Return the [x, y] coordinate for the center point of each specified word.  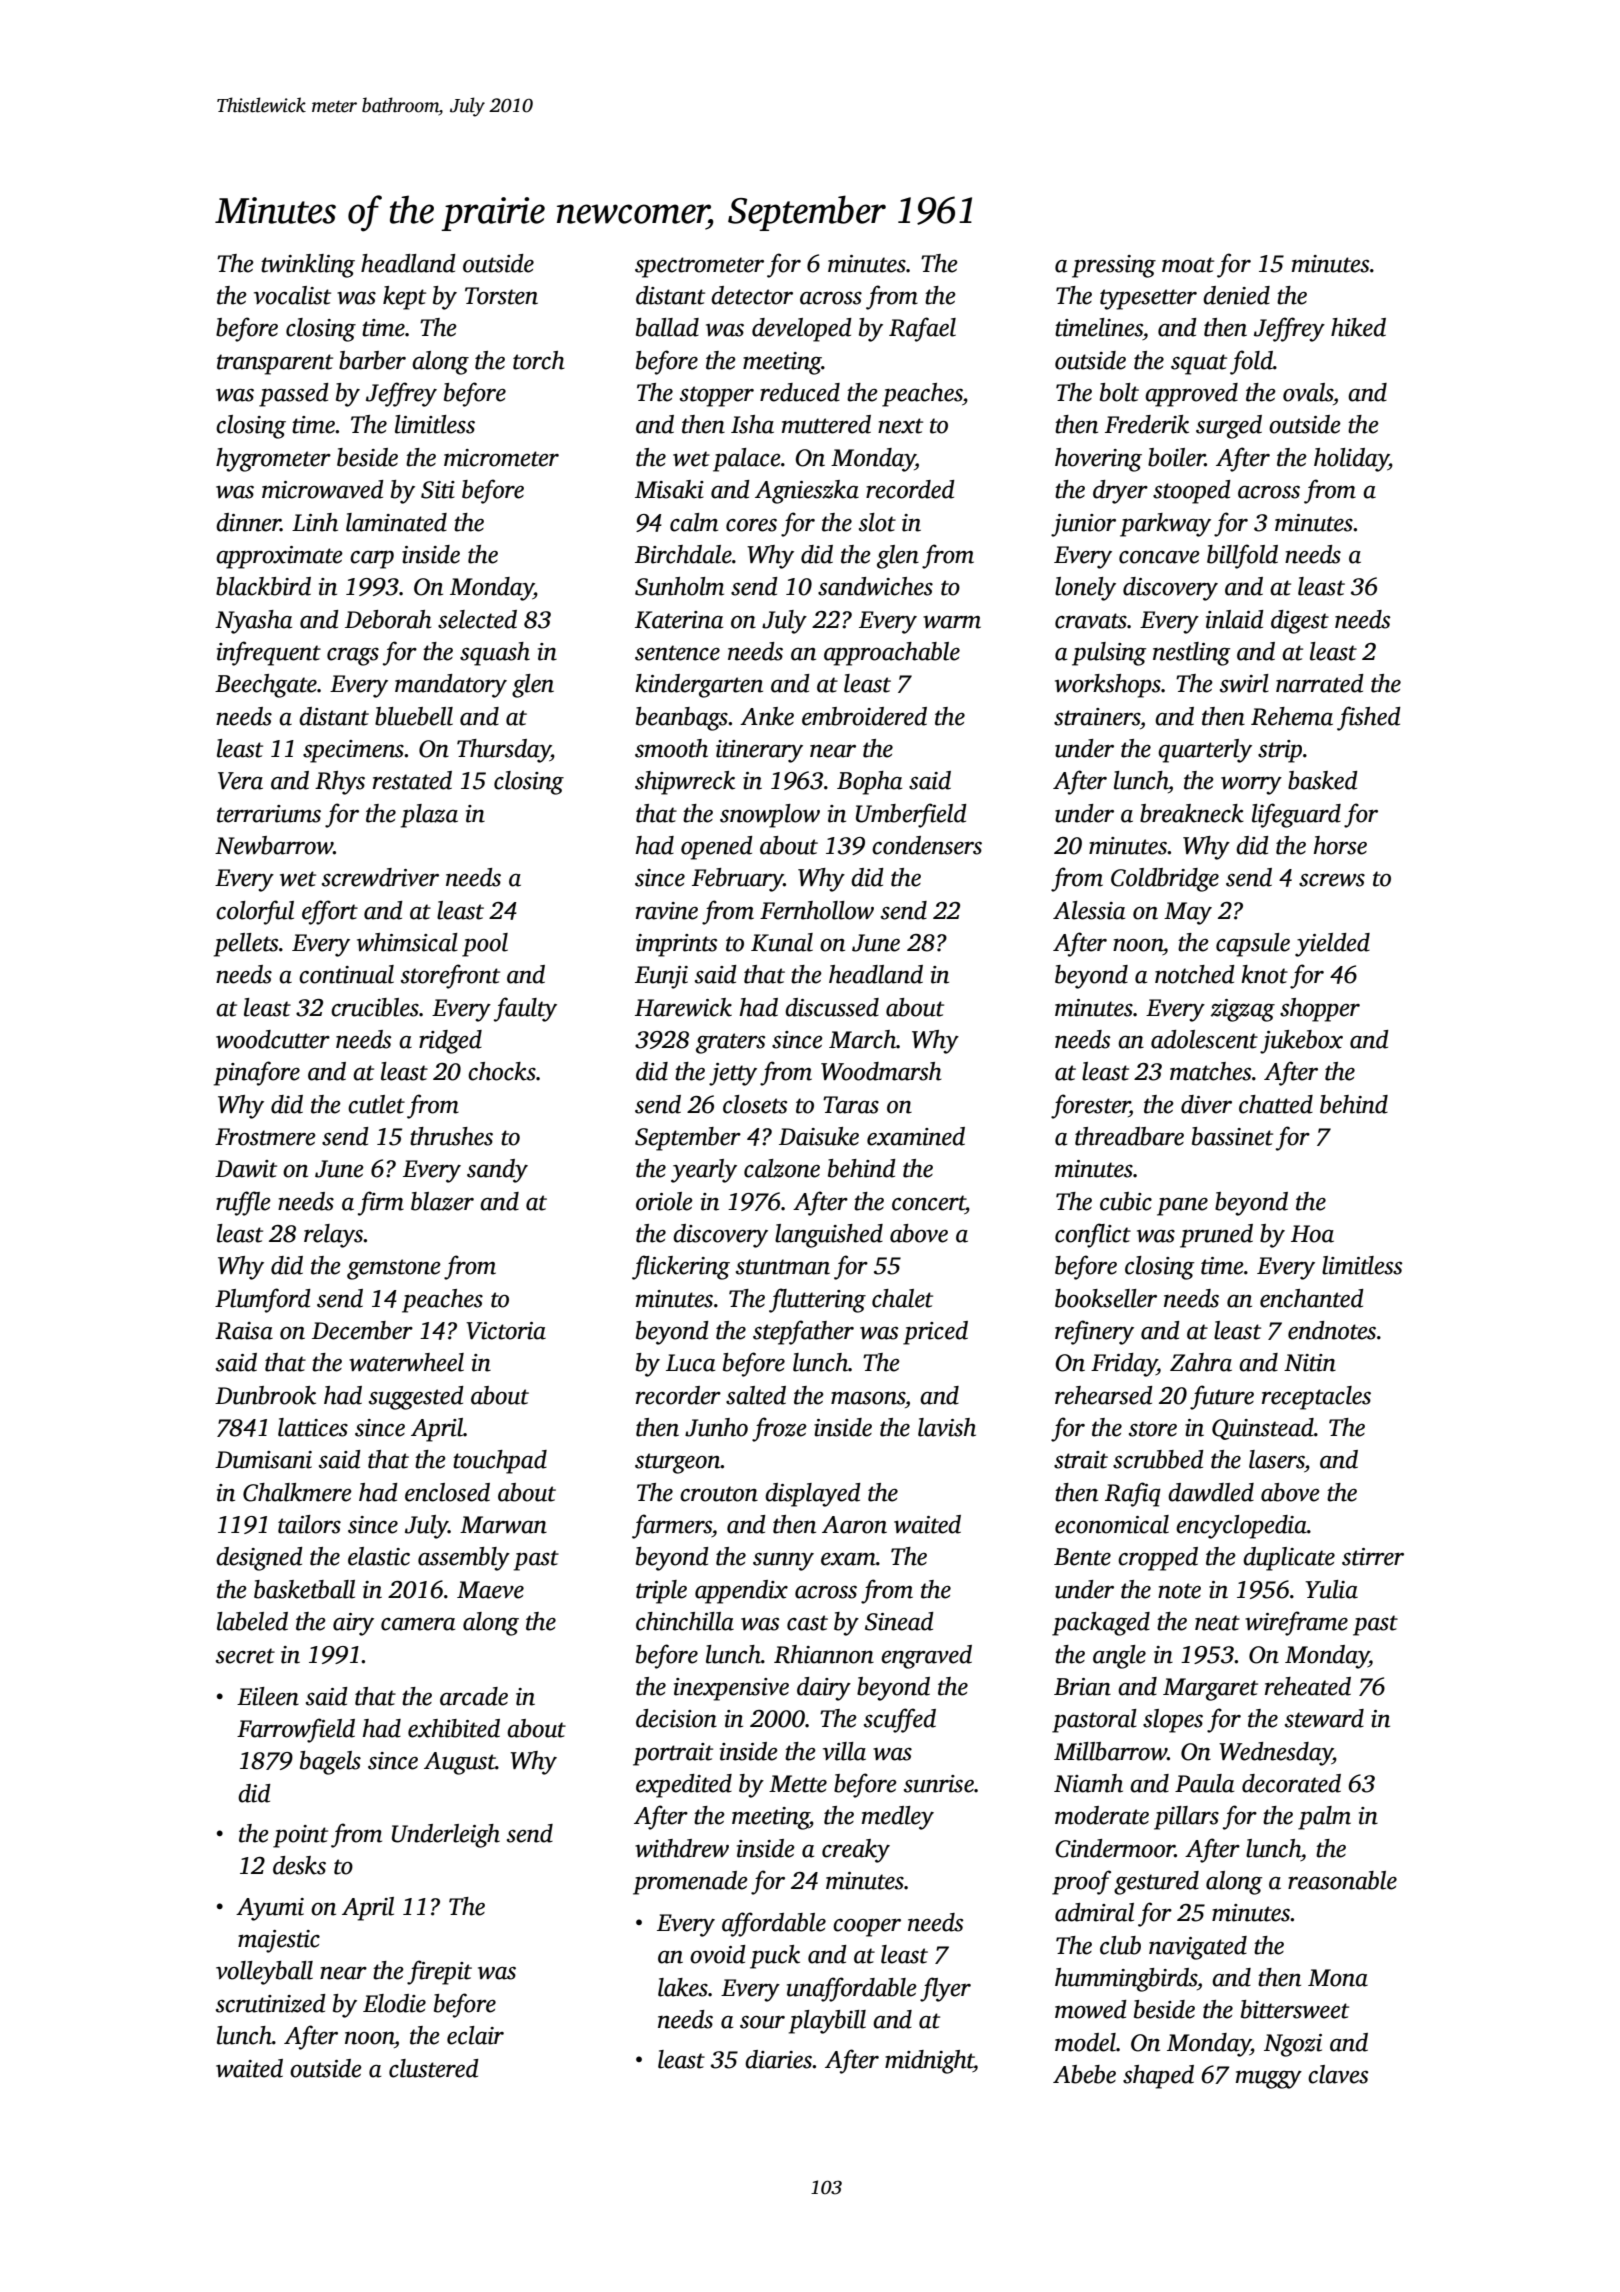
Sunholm [679, 586]
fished [1369, 718]
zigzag [1243, 1010]
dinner [248, 522]
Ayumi [270, 1909]
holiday [1351, 460]
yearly [704, 1171]
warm [952, 622]
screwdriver [380, 877]
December [362, 1330]
